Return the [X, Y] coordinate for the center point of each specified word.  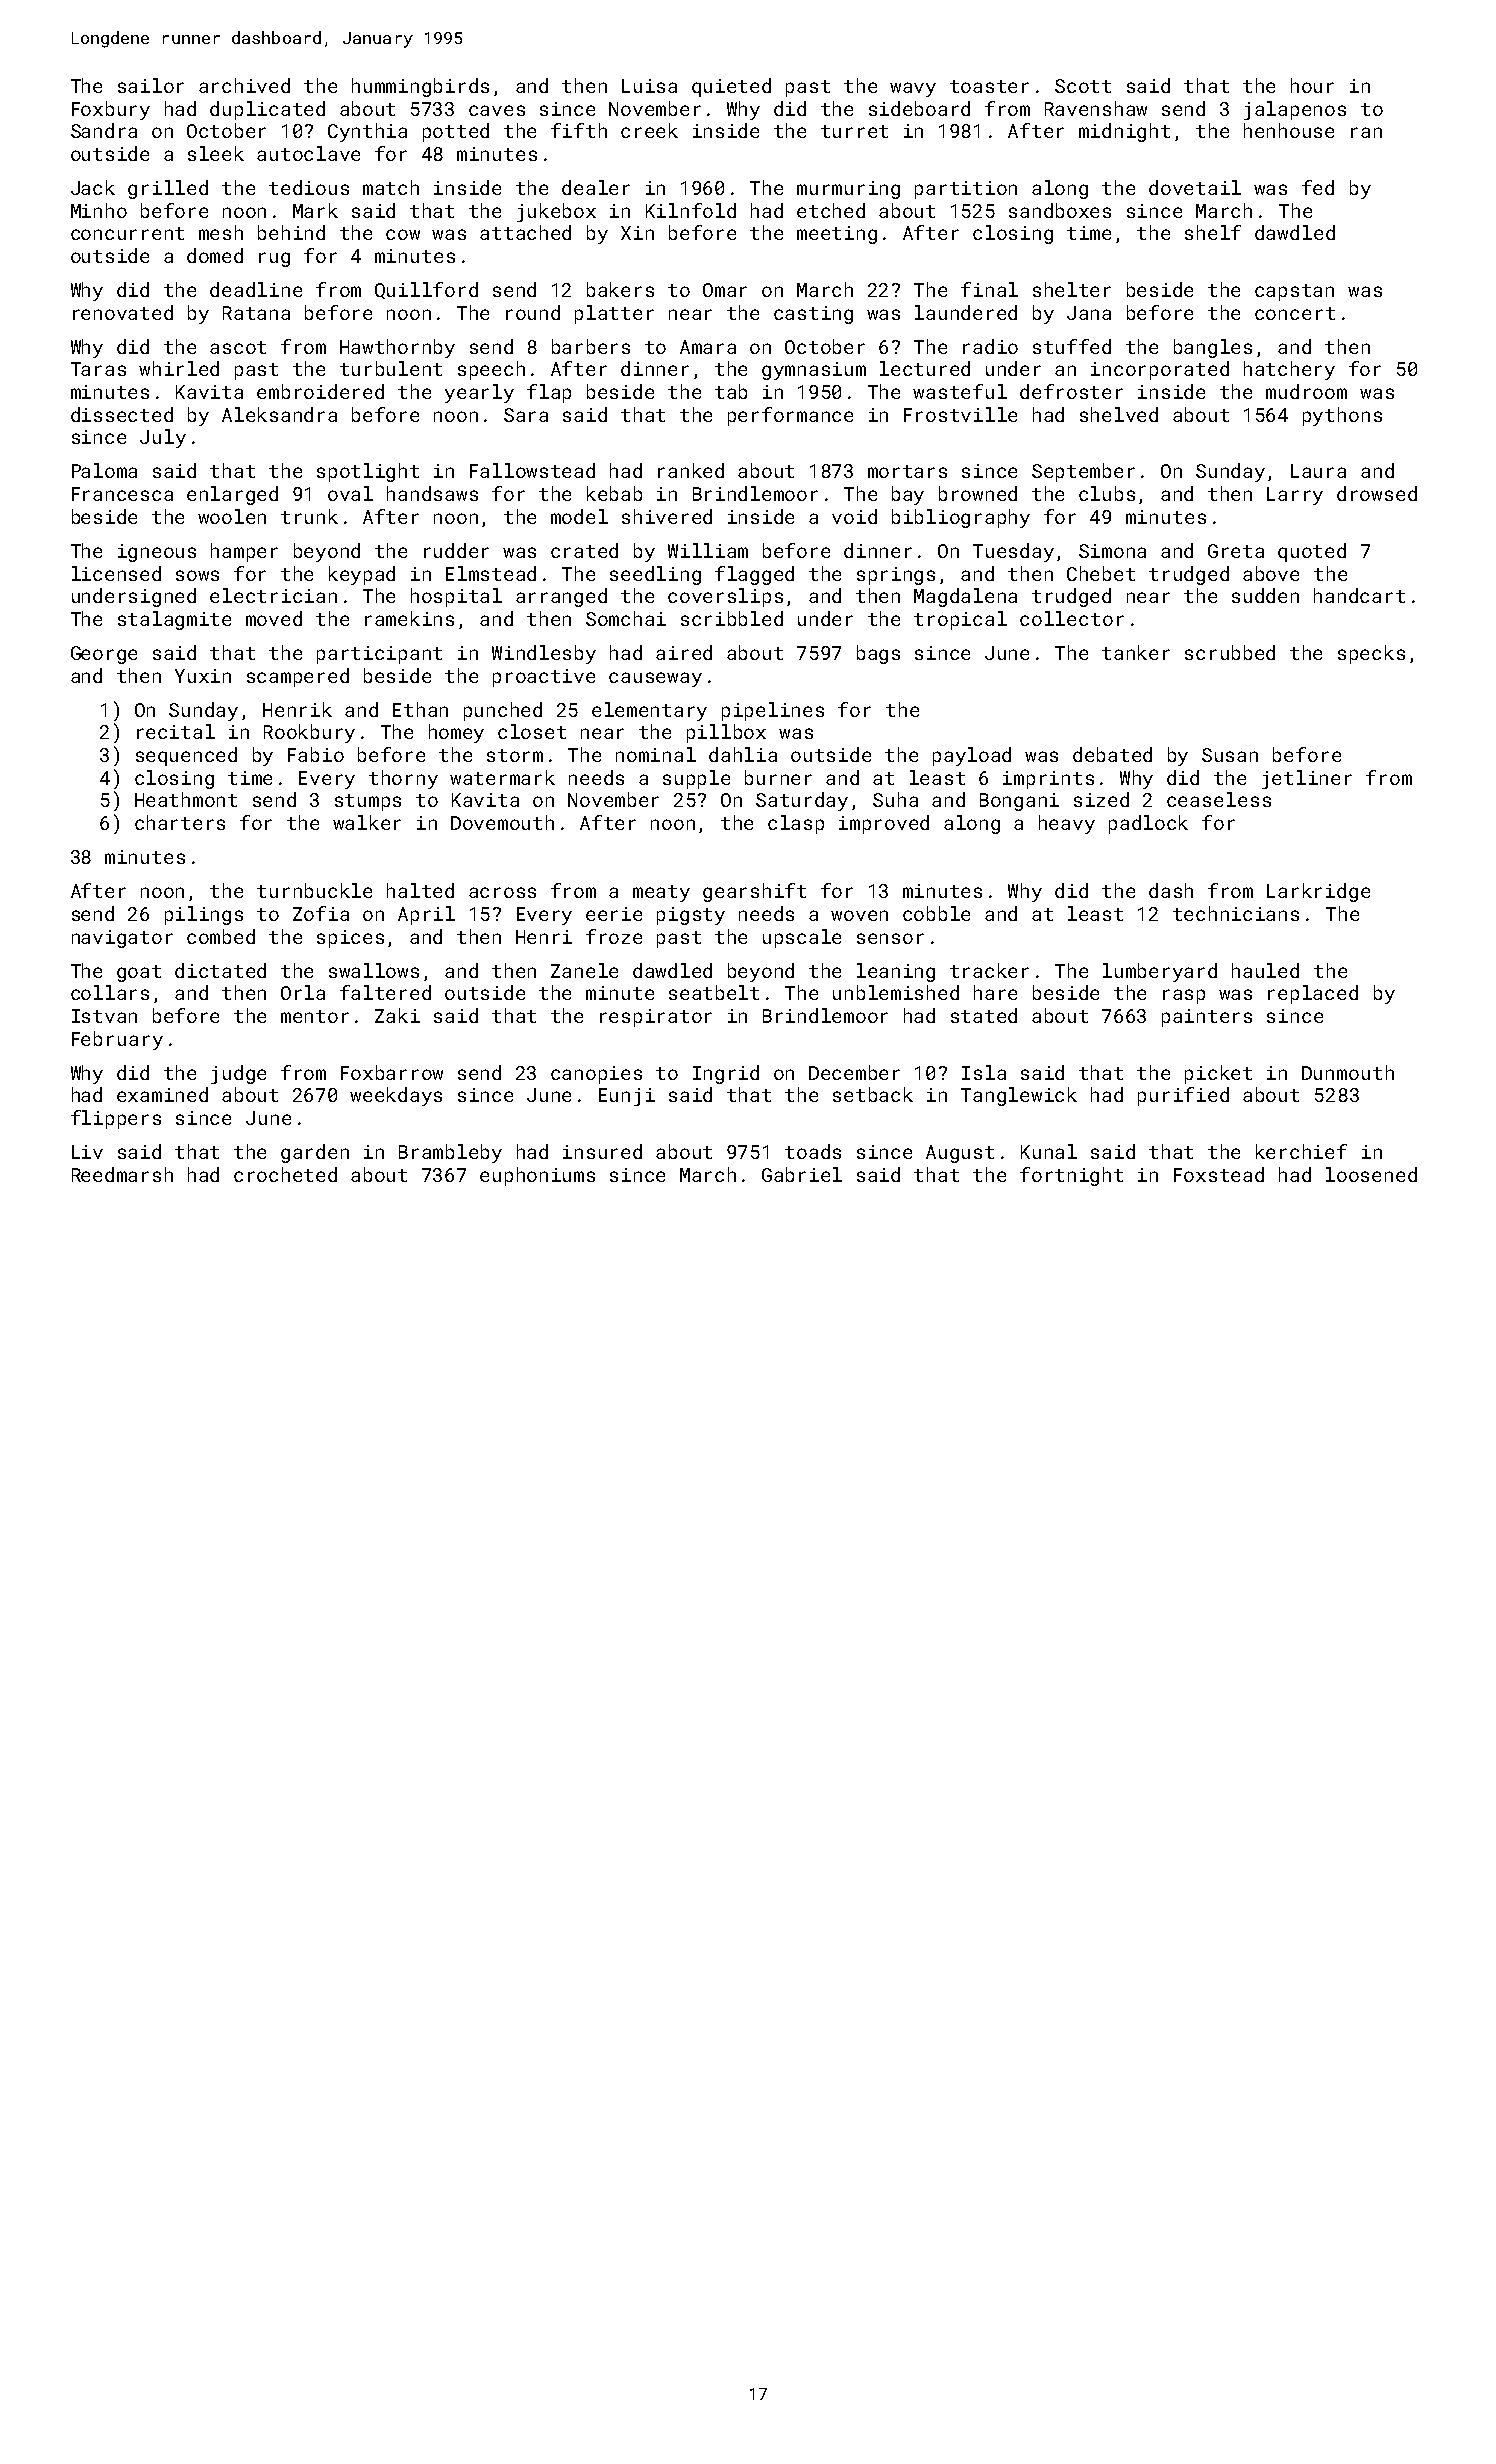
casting [813, 315]
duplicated [267, 110]
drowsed [1377, 493]
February [117, 1040]
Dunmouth [1348, 1072]
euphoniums [537, 1176]
